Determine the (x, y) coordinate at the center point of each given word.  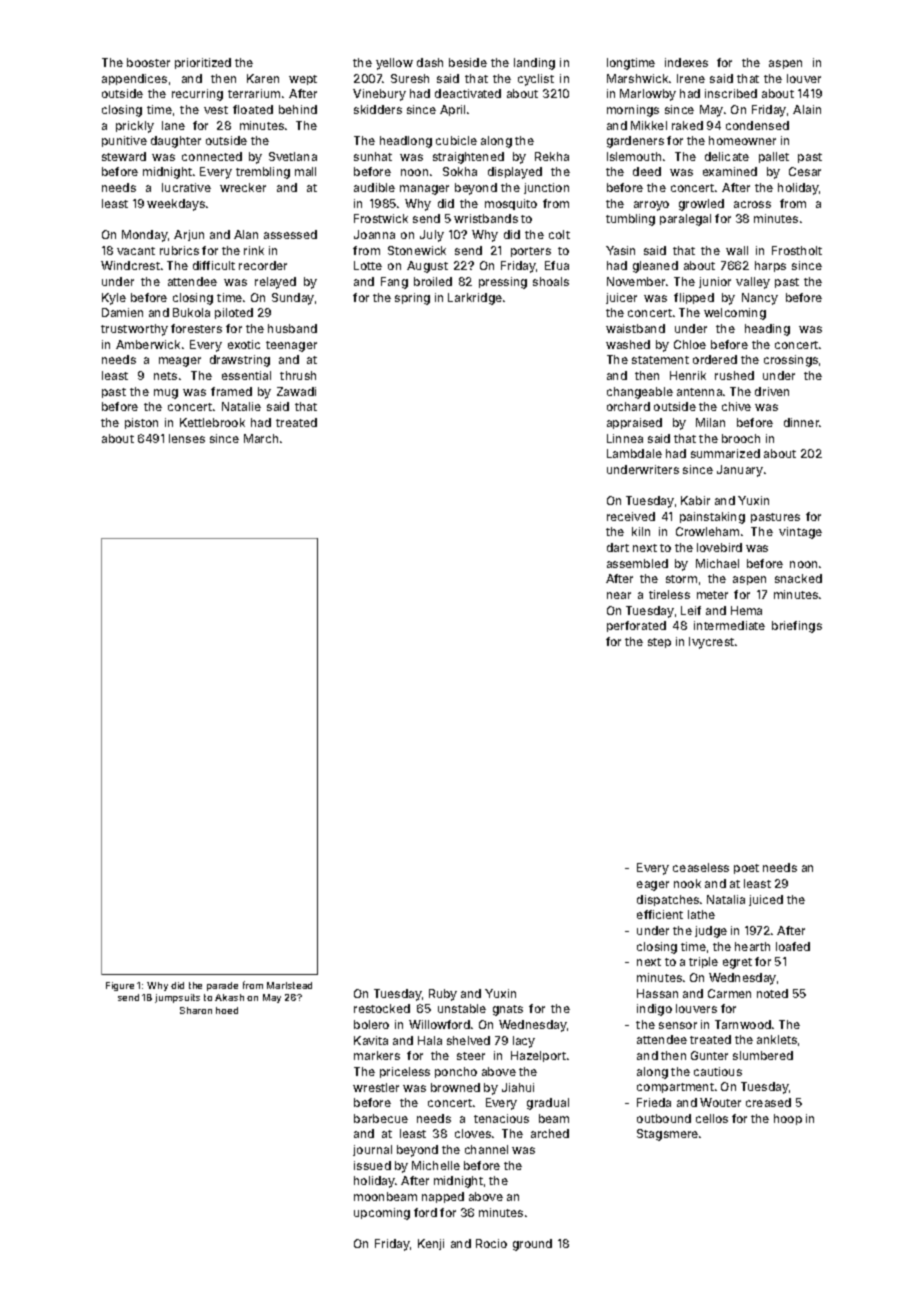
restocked (382, 1008)
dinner (802, 422)
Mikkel (649, 125)
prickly (135, 127)
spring (412, 299)
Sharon (196, 1010)
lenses (187, 438)
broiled (433, 281)
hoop (788, 1119)
